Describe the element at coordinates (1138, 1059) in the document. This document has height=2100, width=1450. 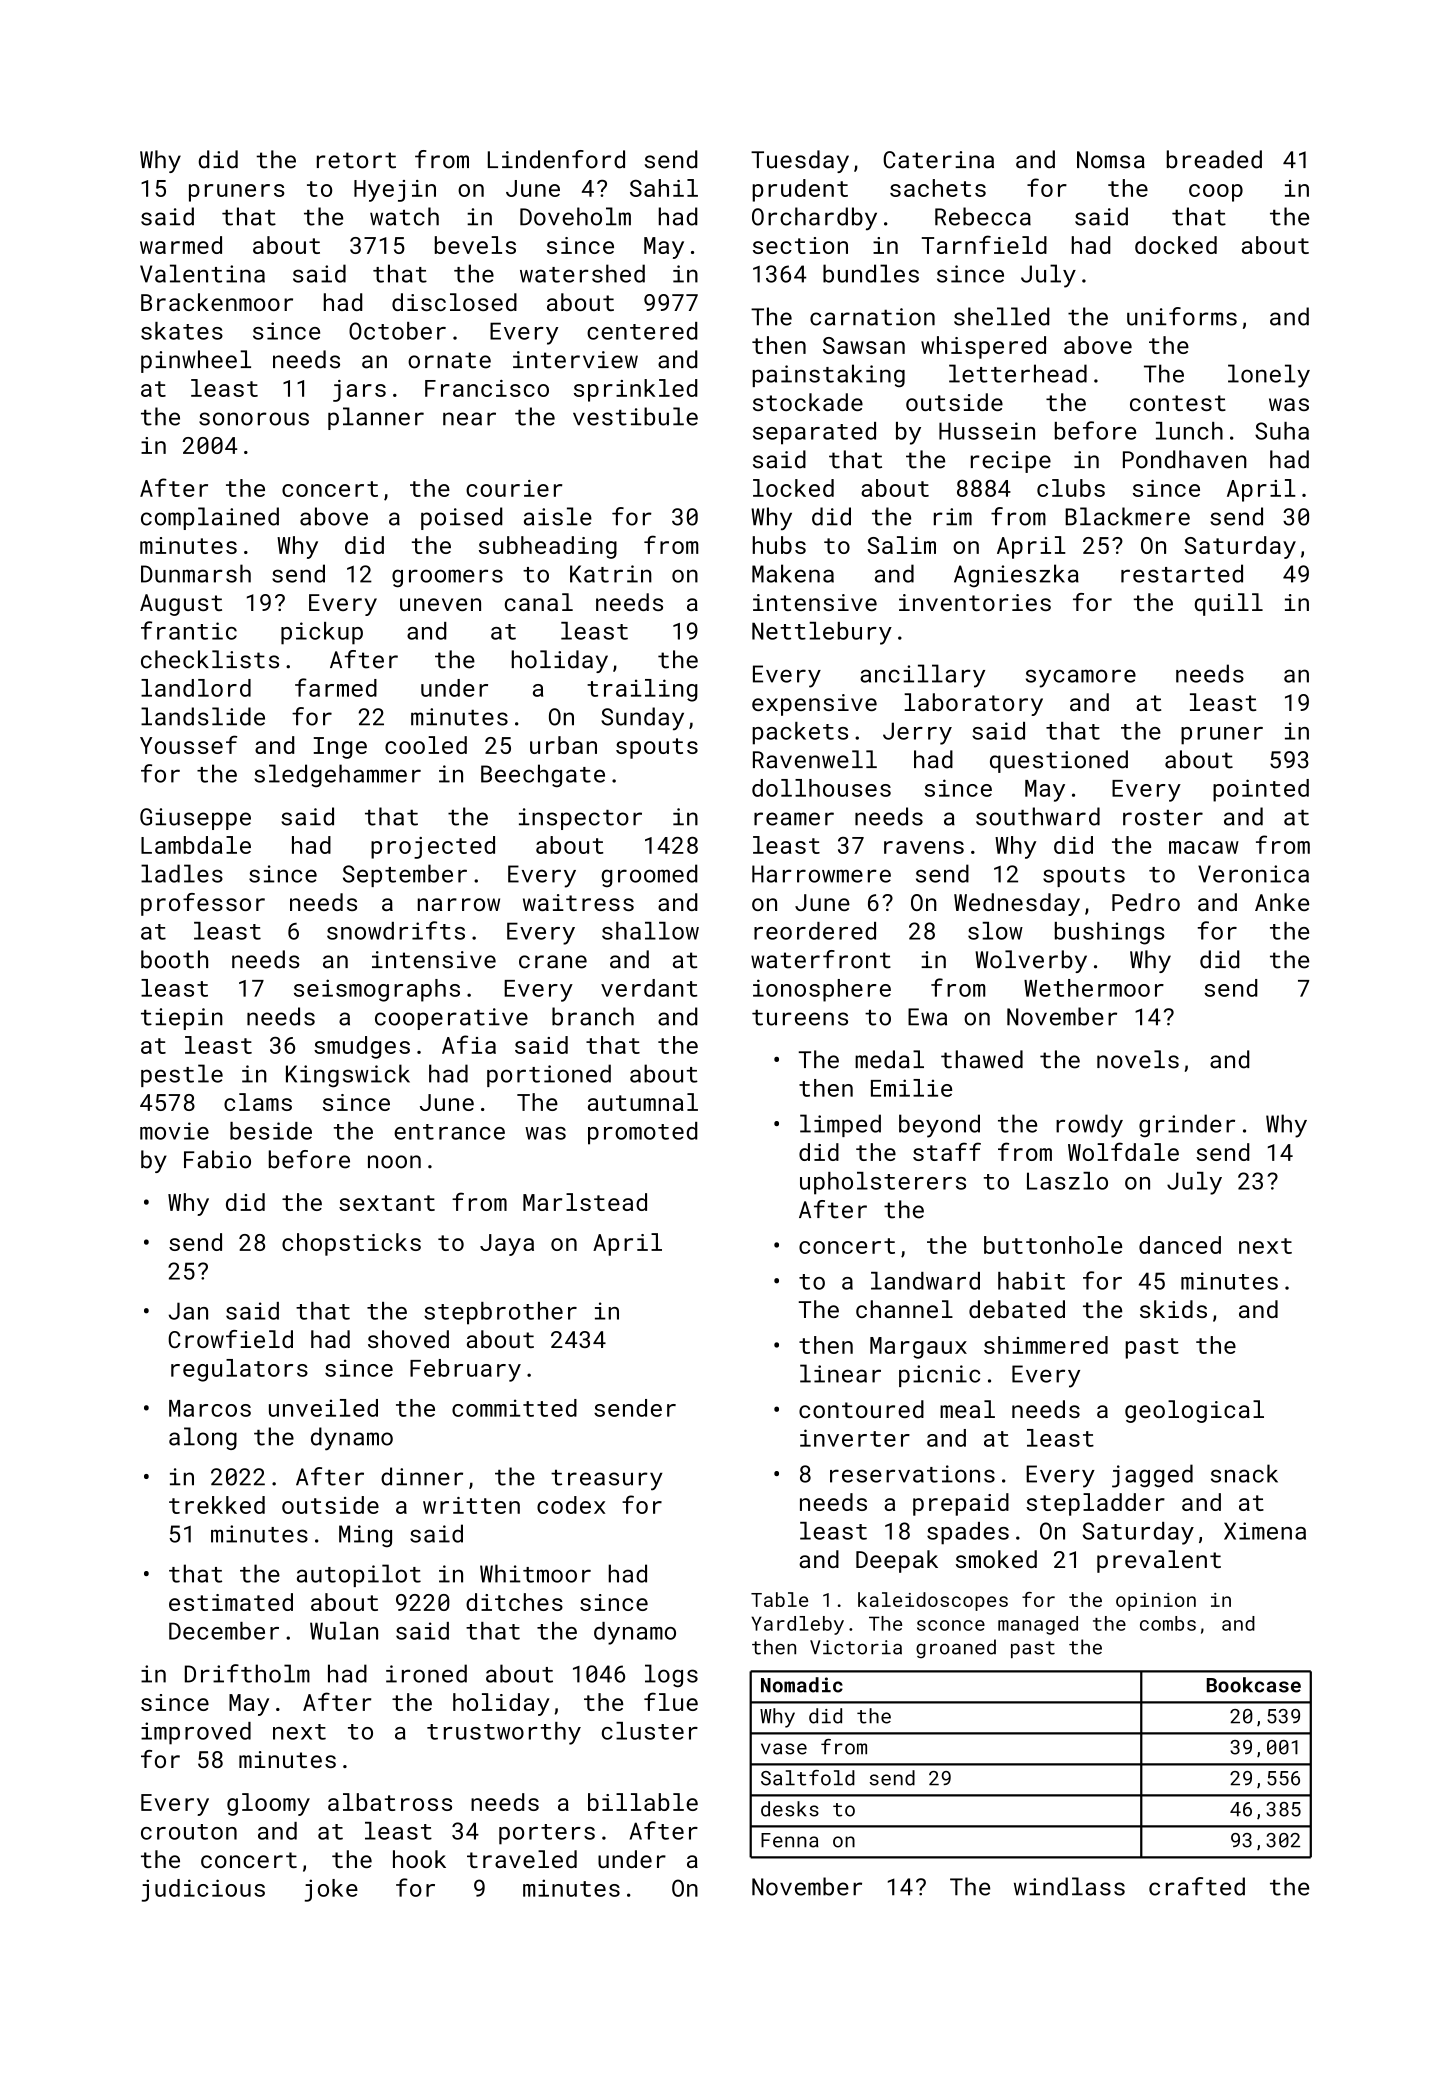
I see `novels` at that location.
